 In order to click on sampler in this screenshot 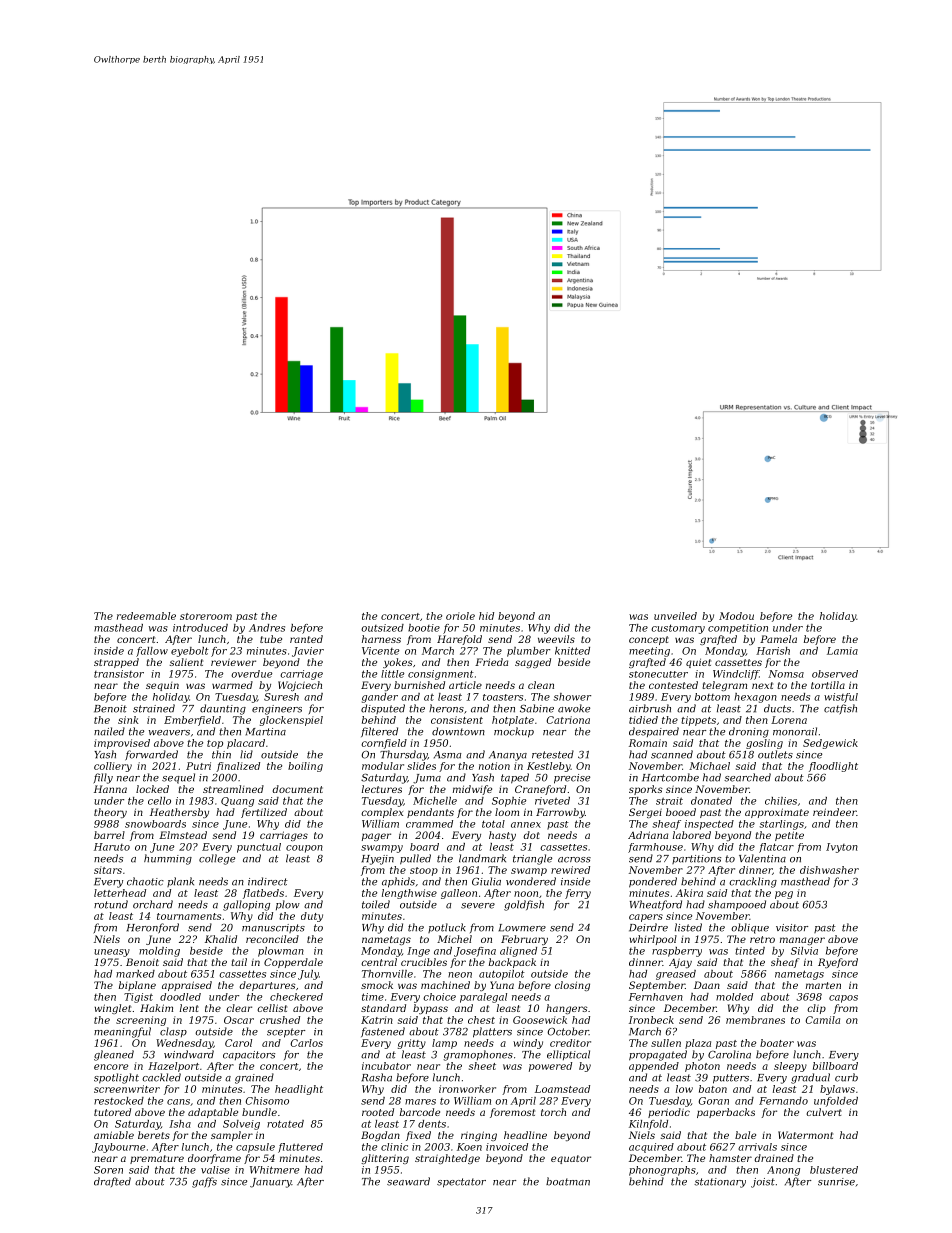, I will do `click(232, 1136)`.
